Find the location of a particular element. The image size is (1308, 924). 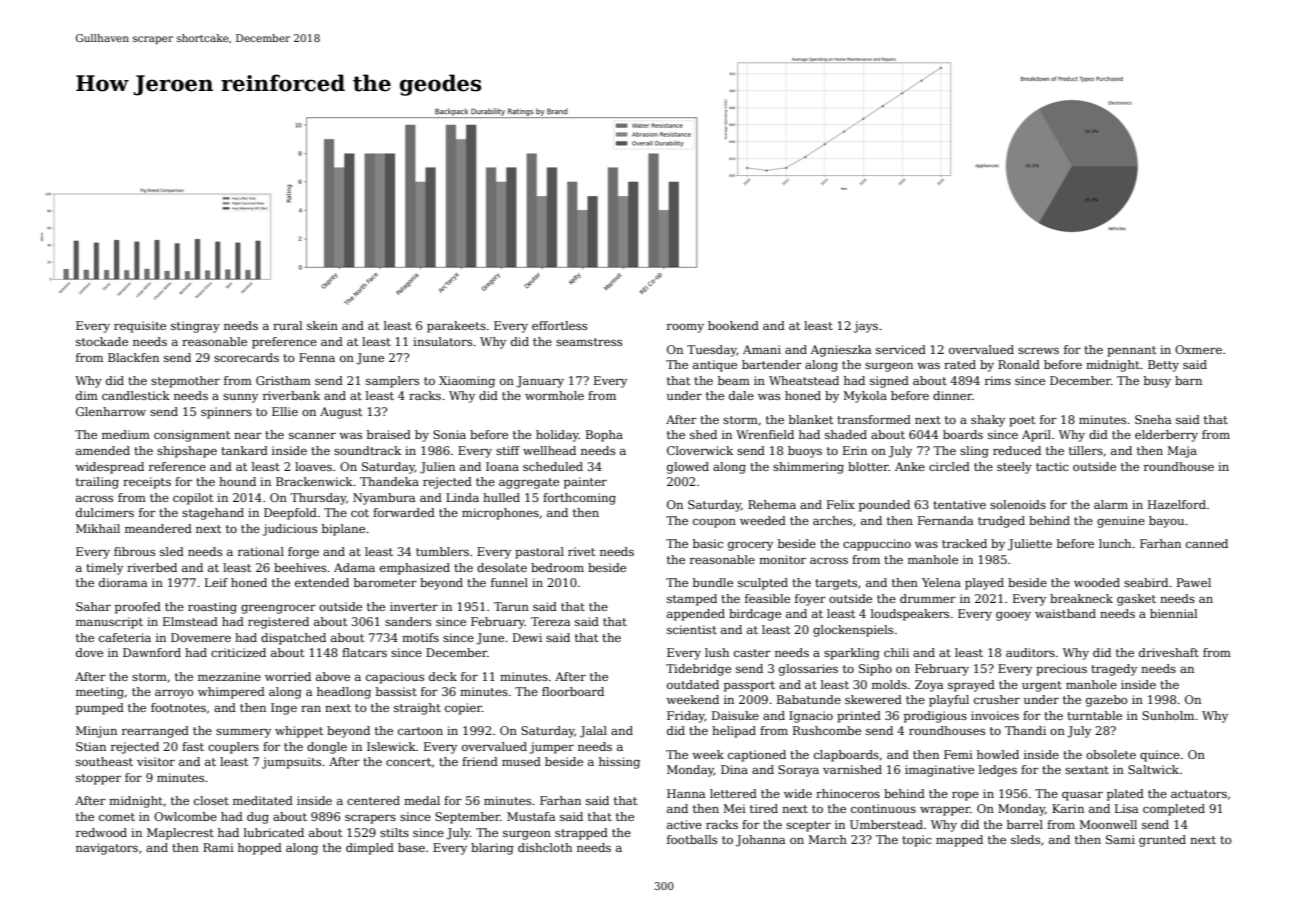

Adama is located at coordinates (354, 567).
